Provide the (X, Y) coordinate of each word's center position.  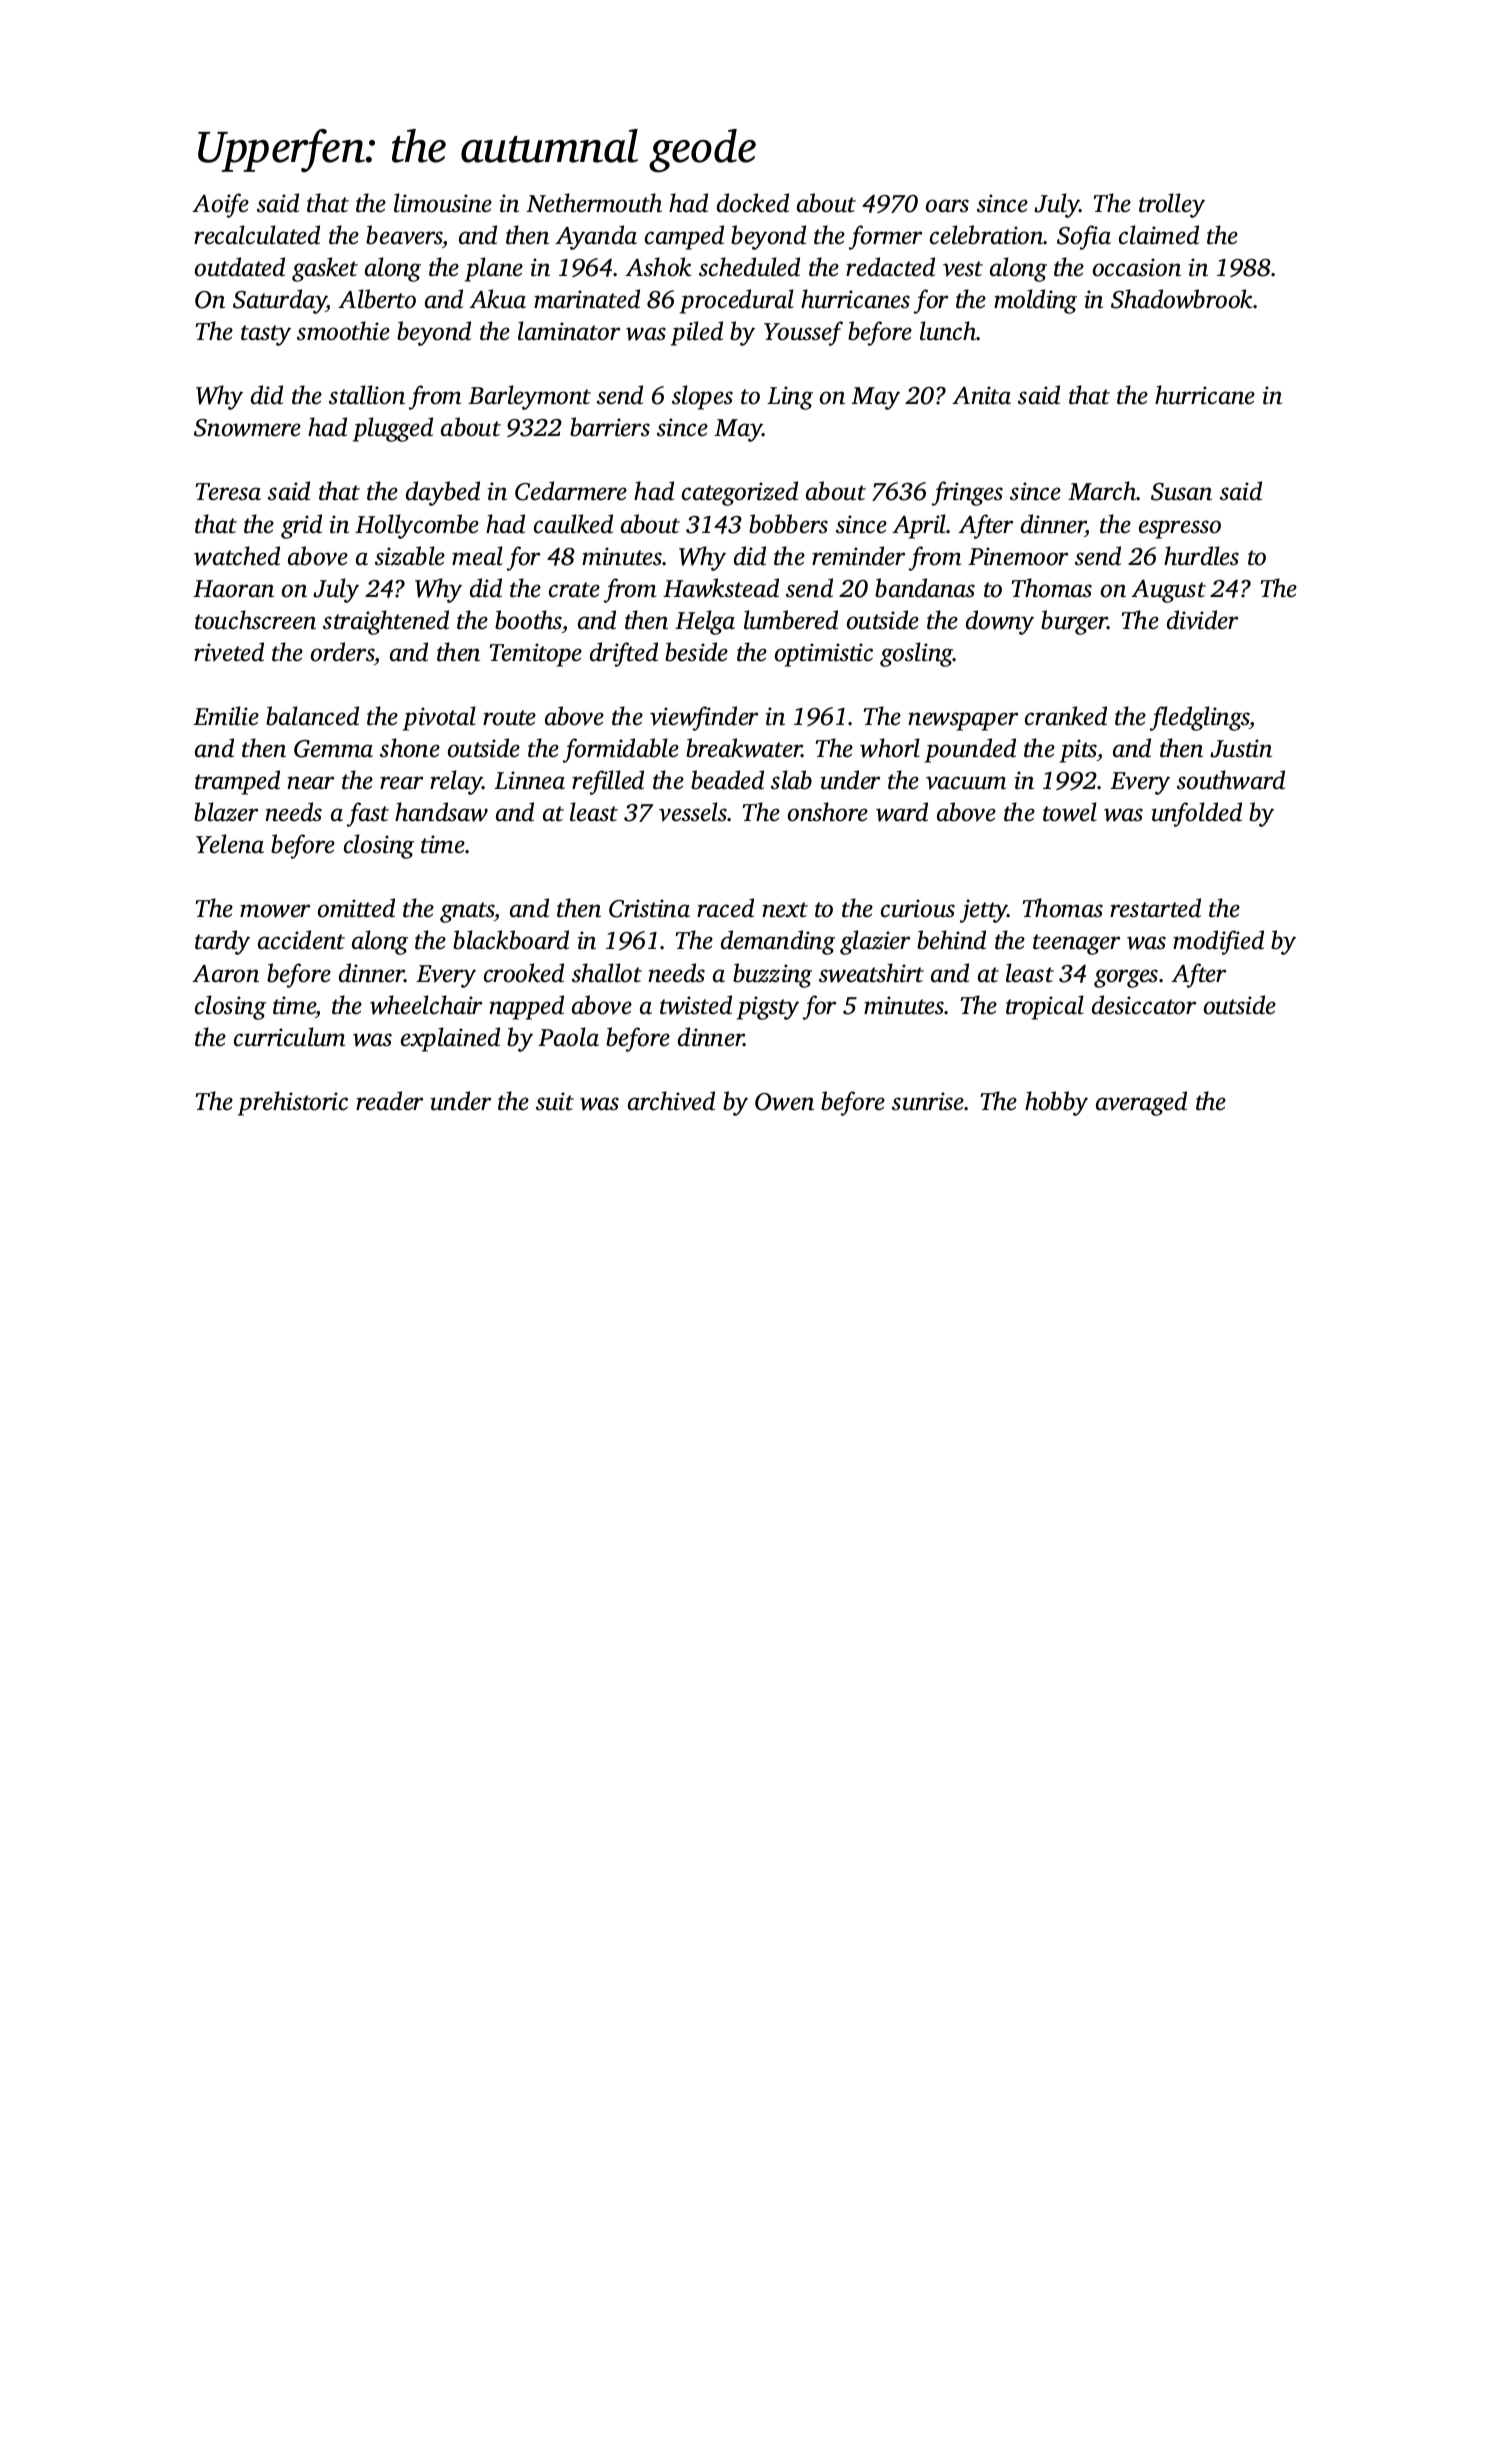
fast (368, 814)
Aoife (220, 205)
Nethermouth (594, 203)
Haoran (233, 589)
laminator (569, 331)
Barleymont (529, 397)
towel (1070, 812)
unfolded (1197, 814)
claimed (1159, 235)
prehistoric (293, 1103)
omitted (356, 908)
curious (918, 908)
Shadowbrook (1182, 299)
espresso (1180, 529)
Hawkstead (721, 588)
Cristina (649, 908)
